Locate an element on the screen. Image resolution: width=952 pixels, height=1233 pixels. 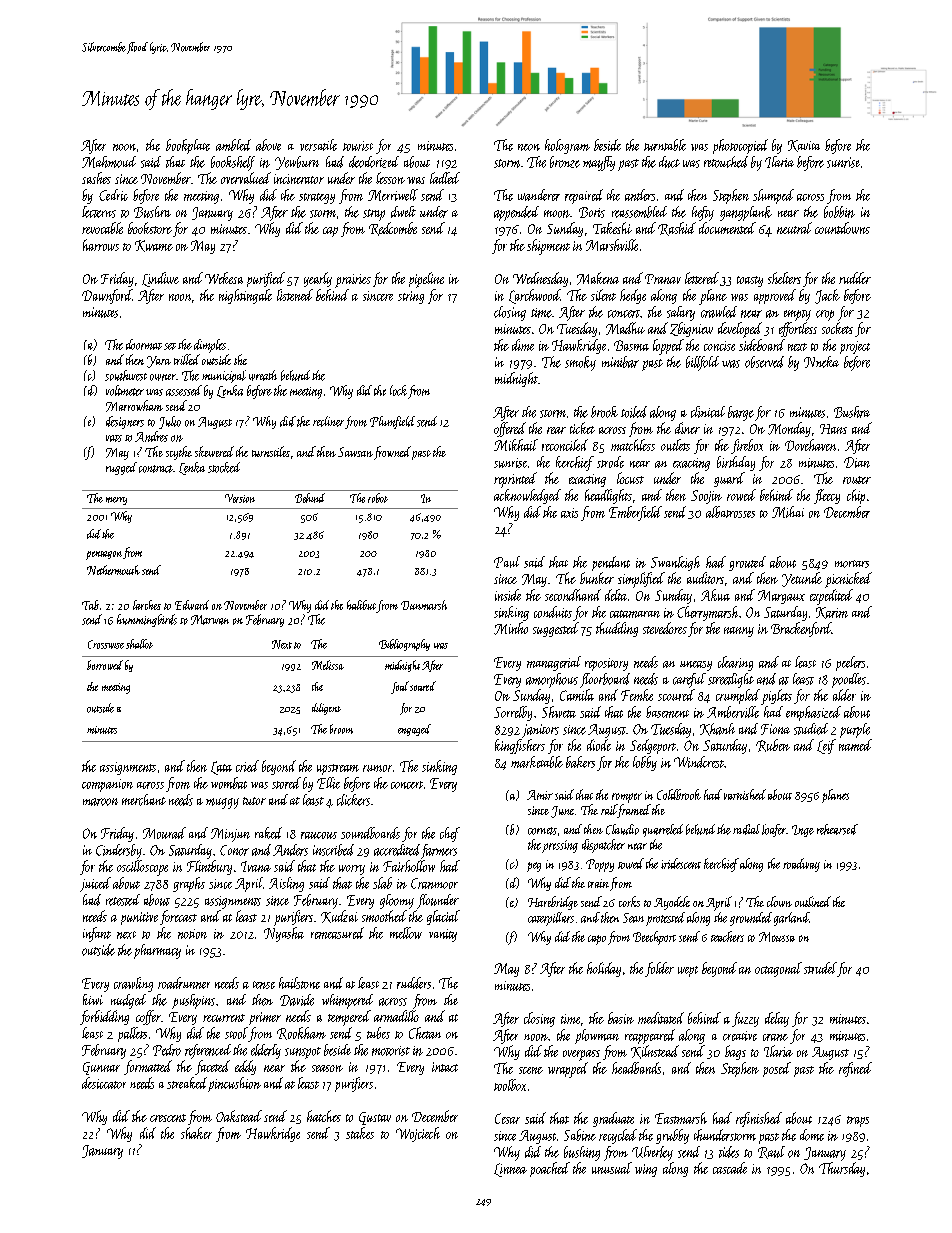
toolbox is located at coordinates (510, 1085).
